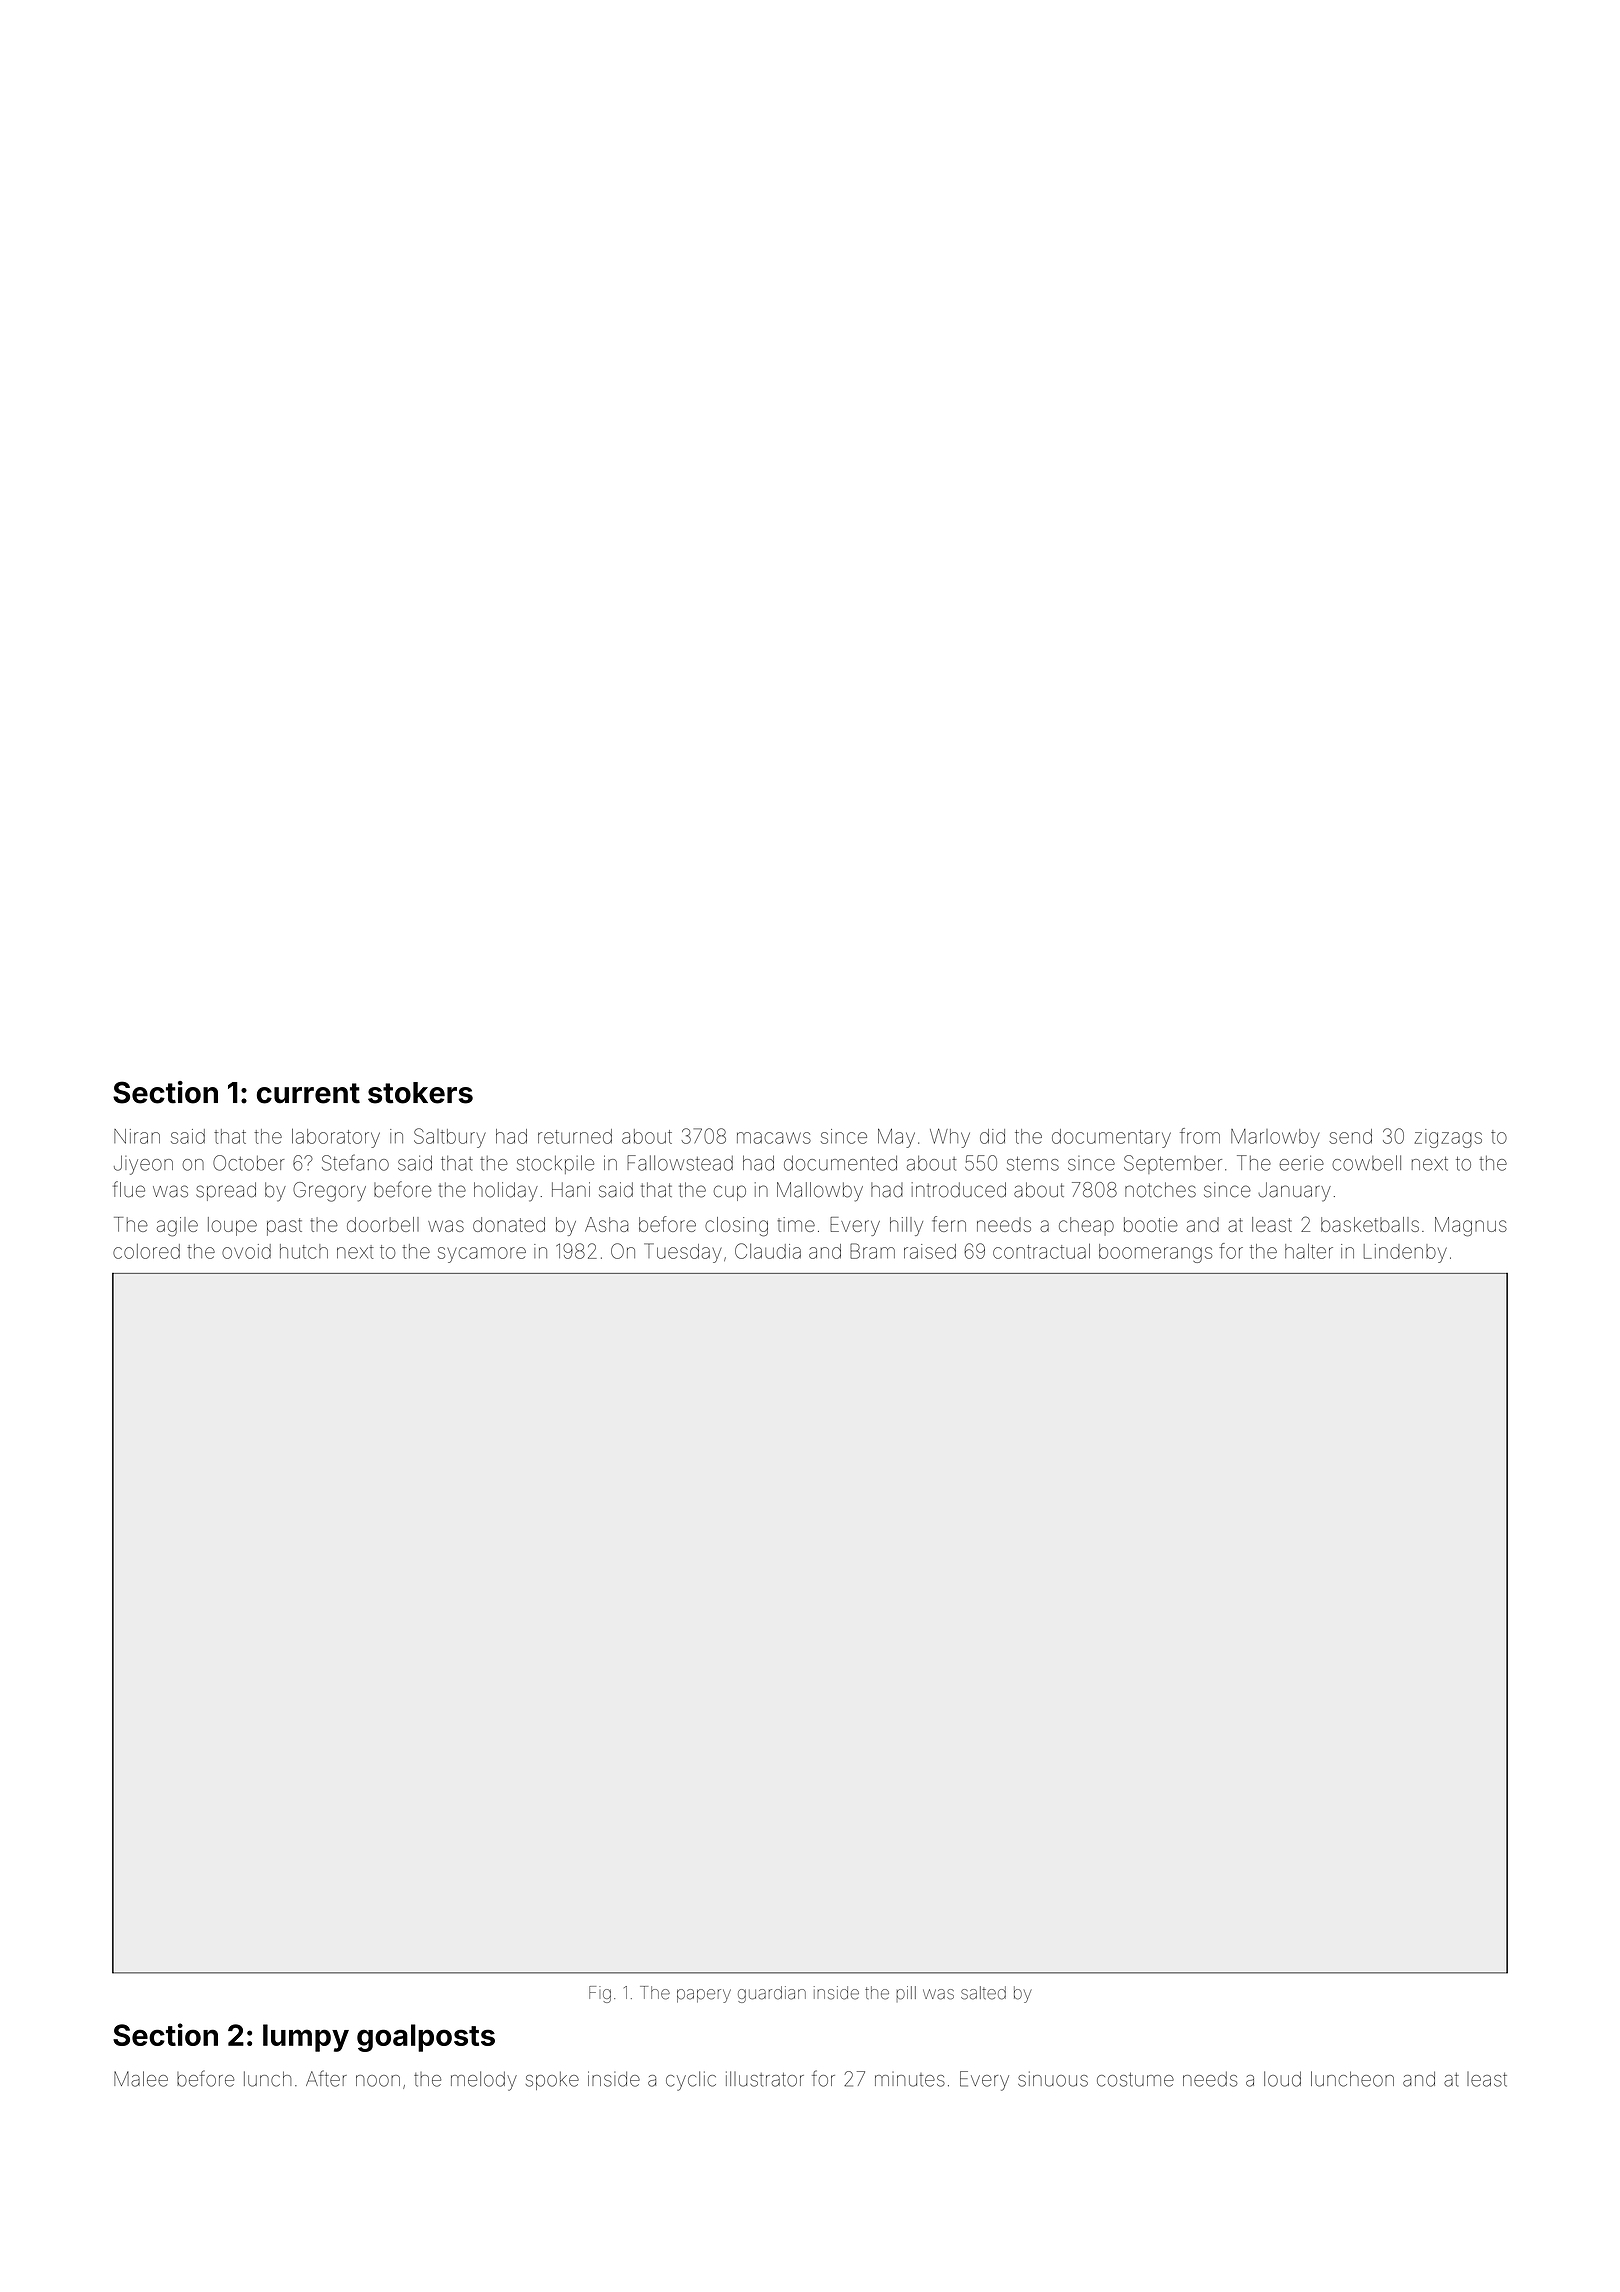 The image size is (1620, 2292). What do you see at coordinates (691, 2081) in the page?
I see `cyclic` at bounding box center [691, 2081].
